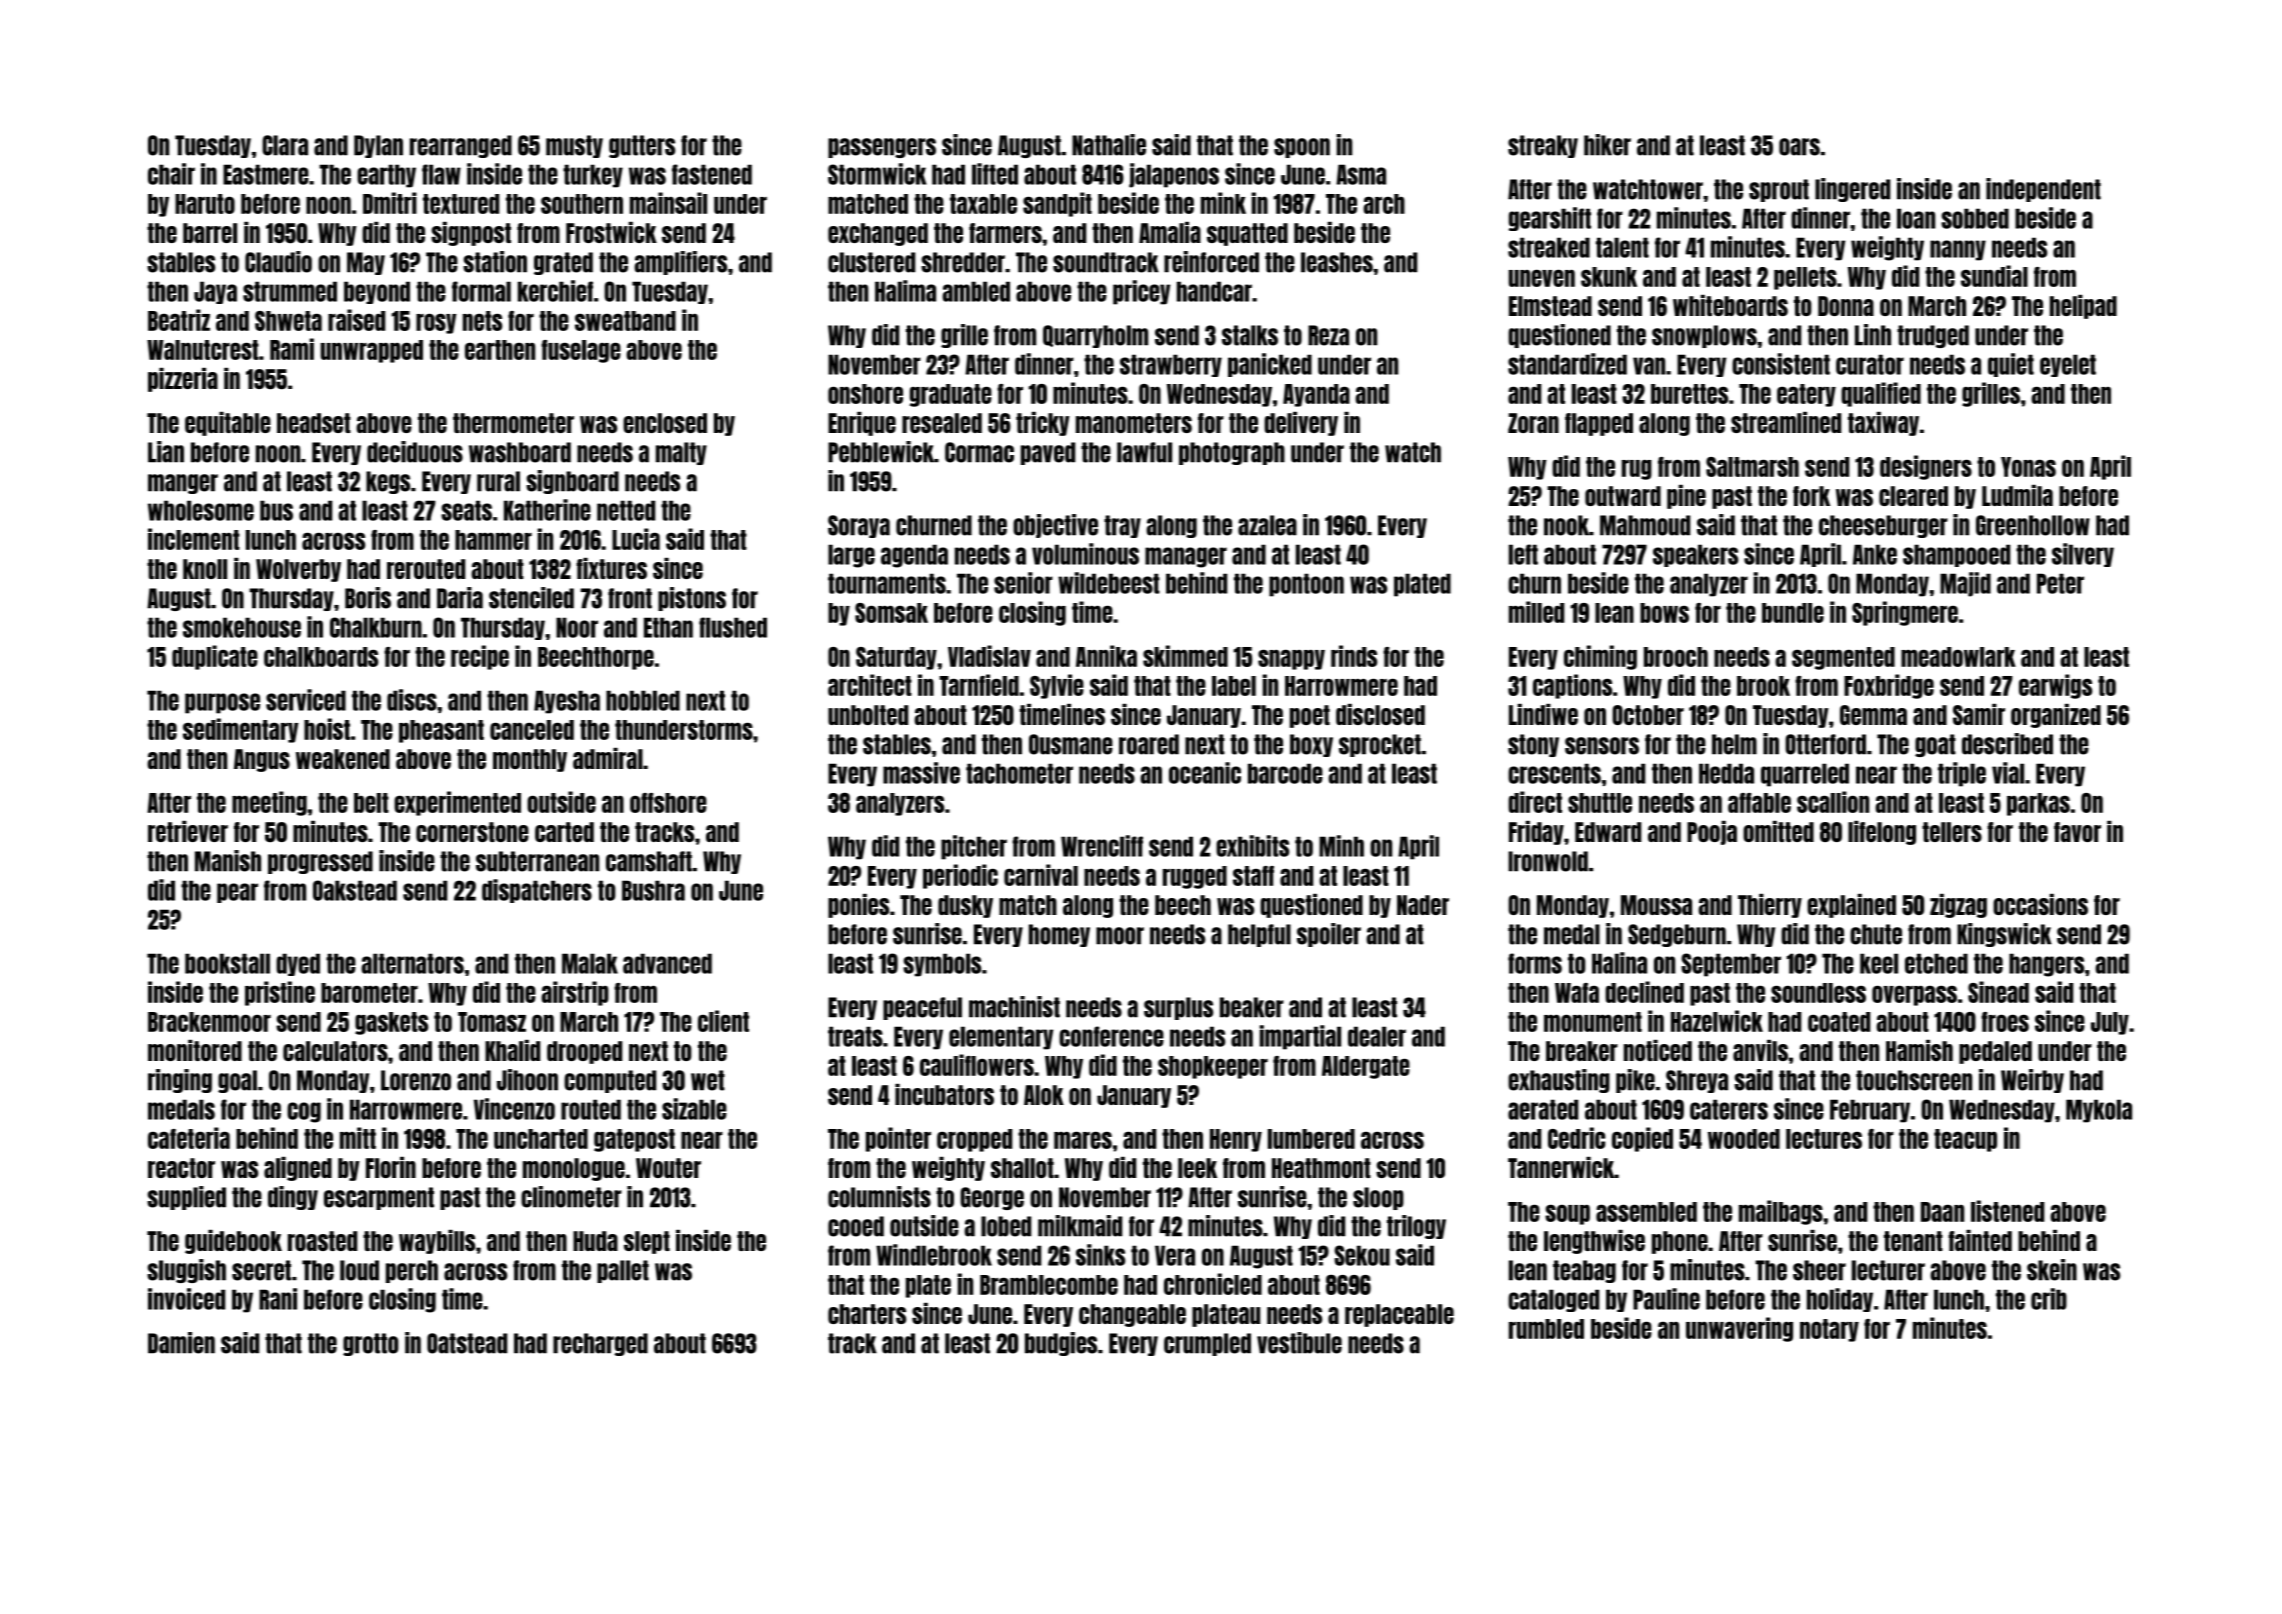  What do you see at coordinates (1839, 1022) in the document?
I see `coated` at bounding box center [1839, 1022].
